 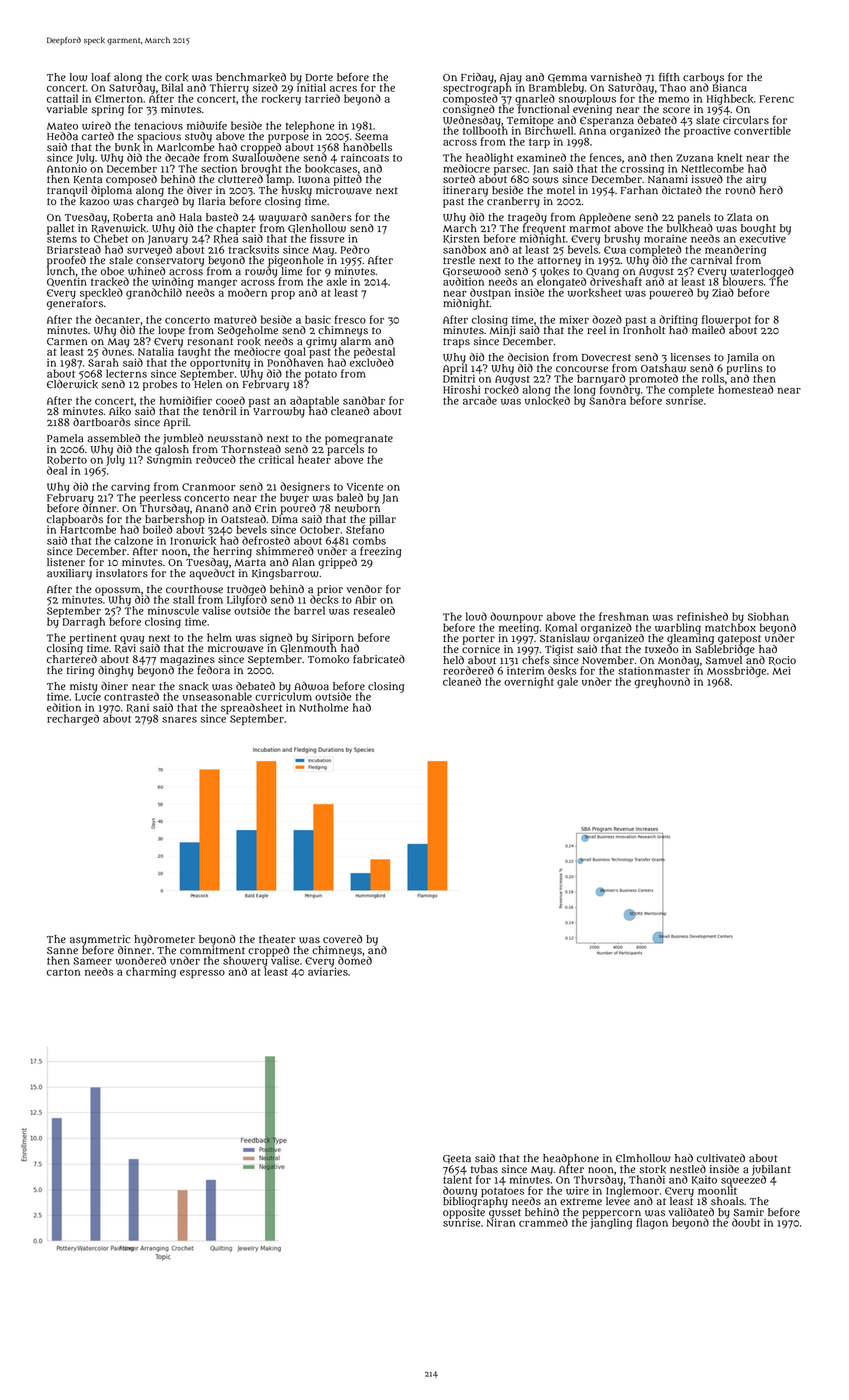 I want to click on sows, so click(x=546, y=180).
